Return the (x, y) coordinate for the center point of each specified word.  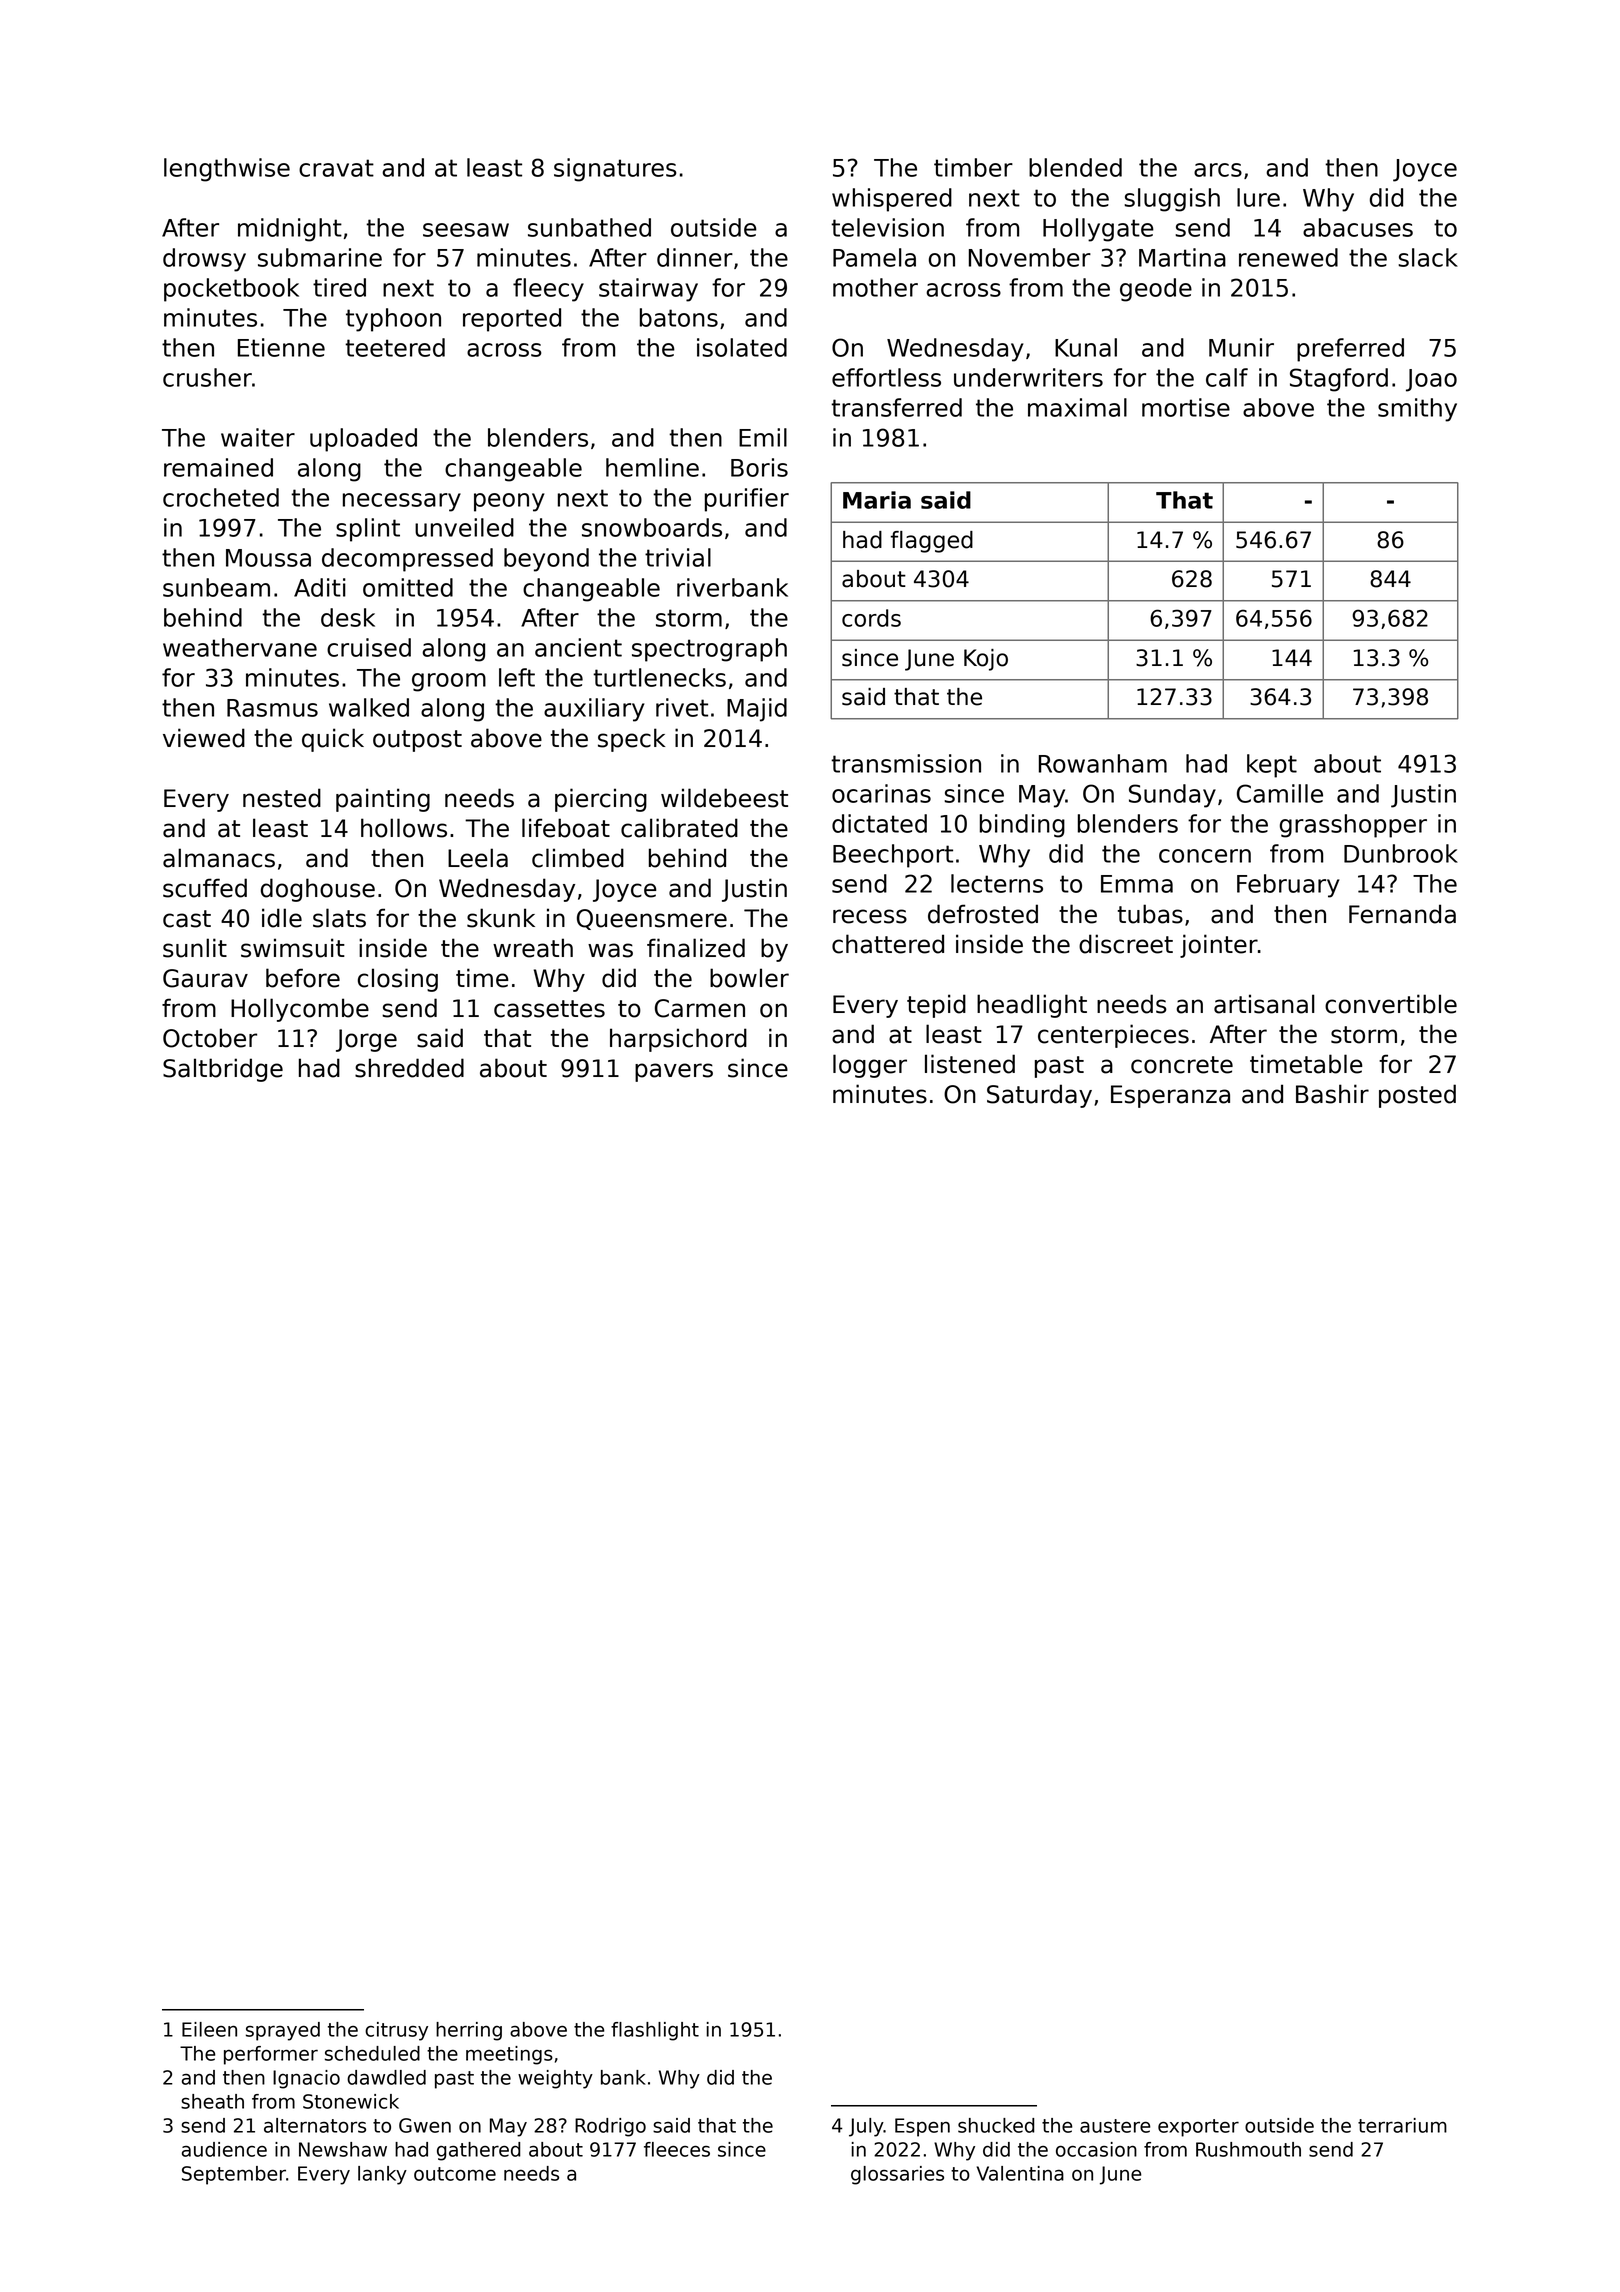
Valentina (1020, 2173)
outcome (455, 2174)
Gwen (425, 2125)
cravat (336, 168)
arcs (1218, 170)
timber (973, 167)
